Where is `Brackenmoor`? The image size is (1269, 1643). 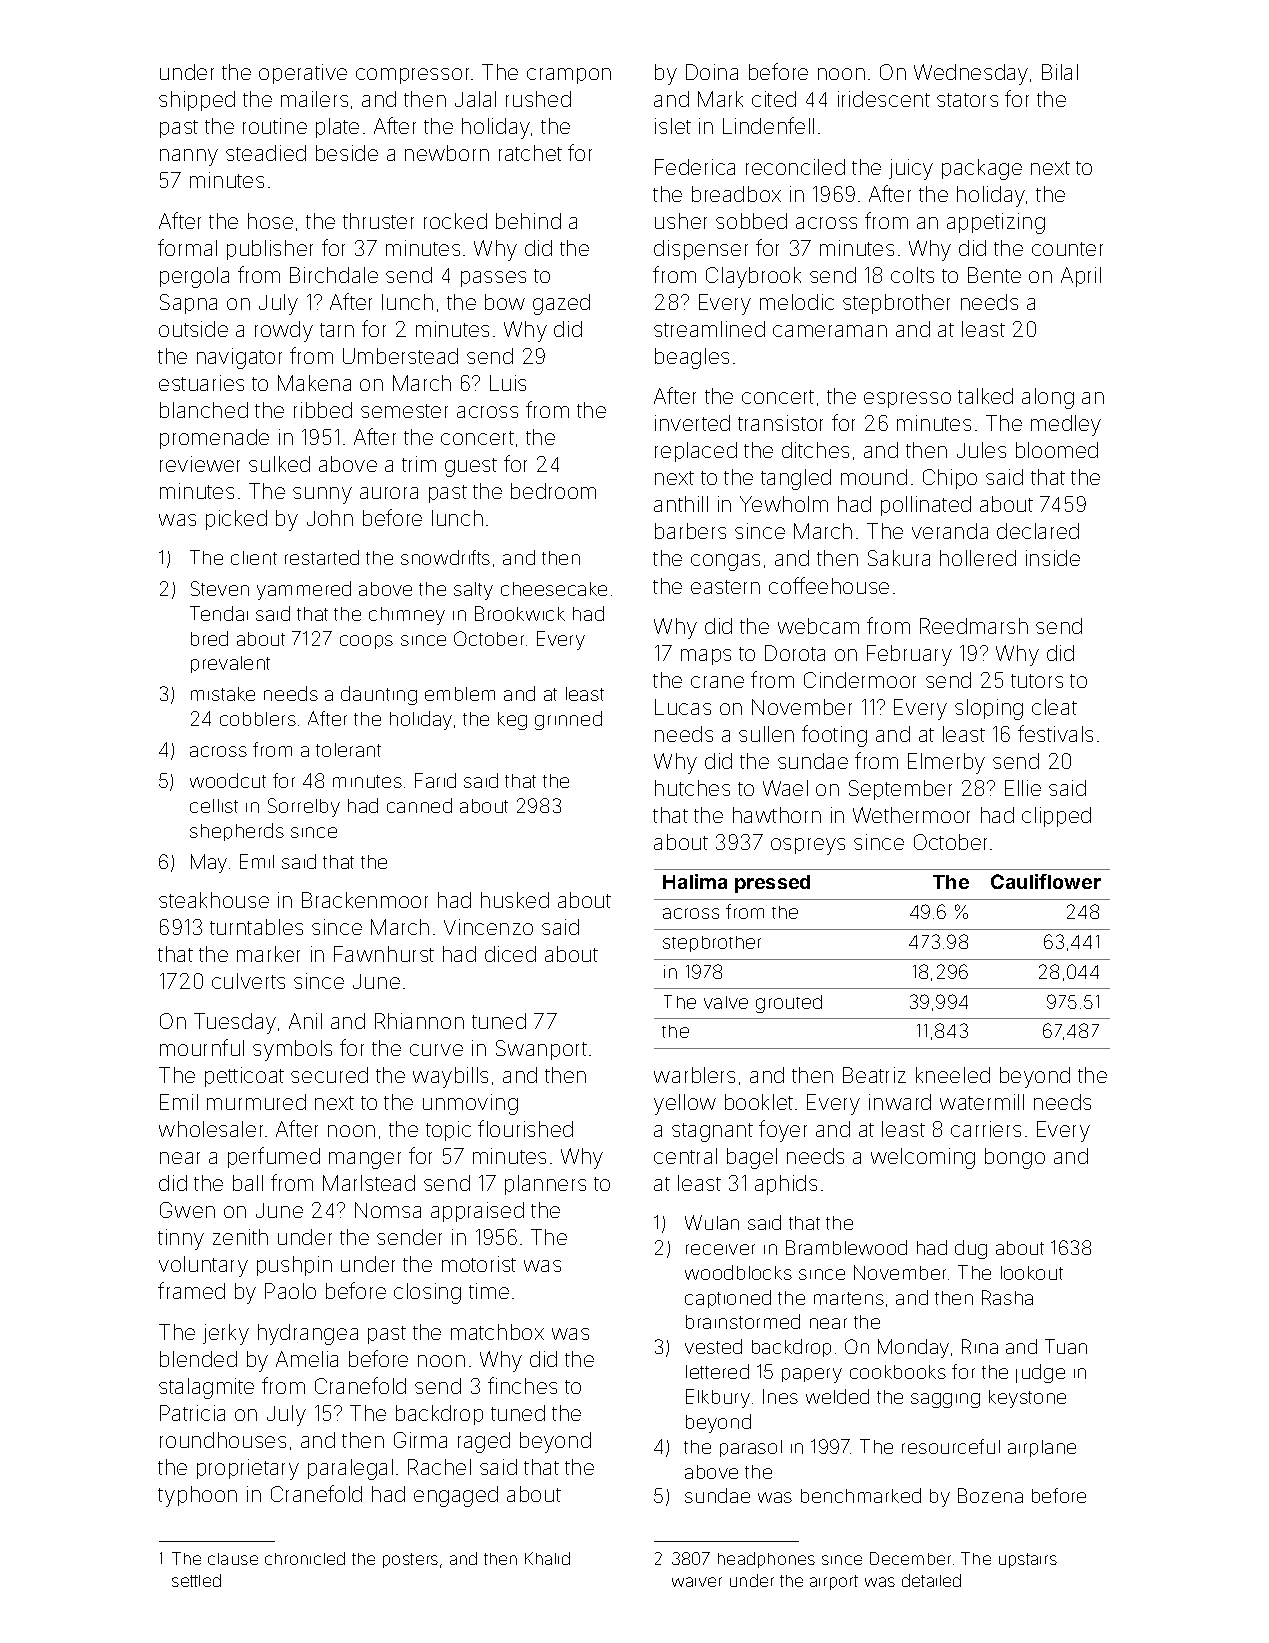
Brackenmoor is located at coordinates (365, 900).
